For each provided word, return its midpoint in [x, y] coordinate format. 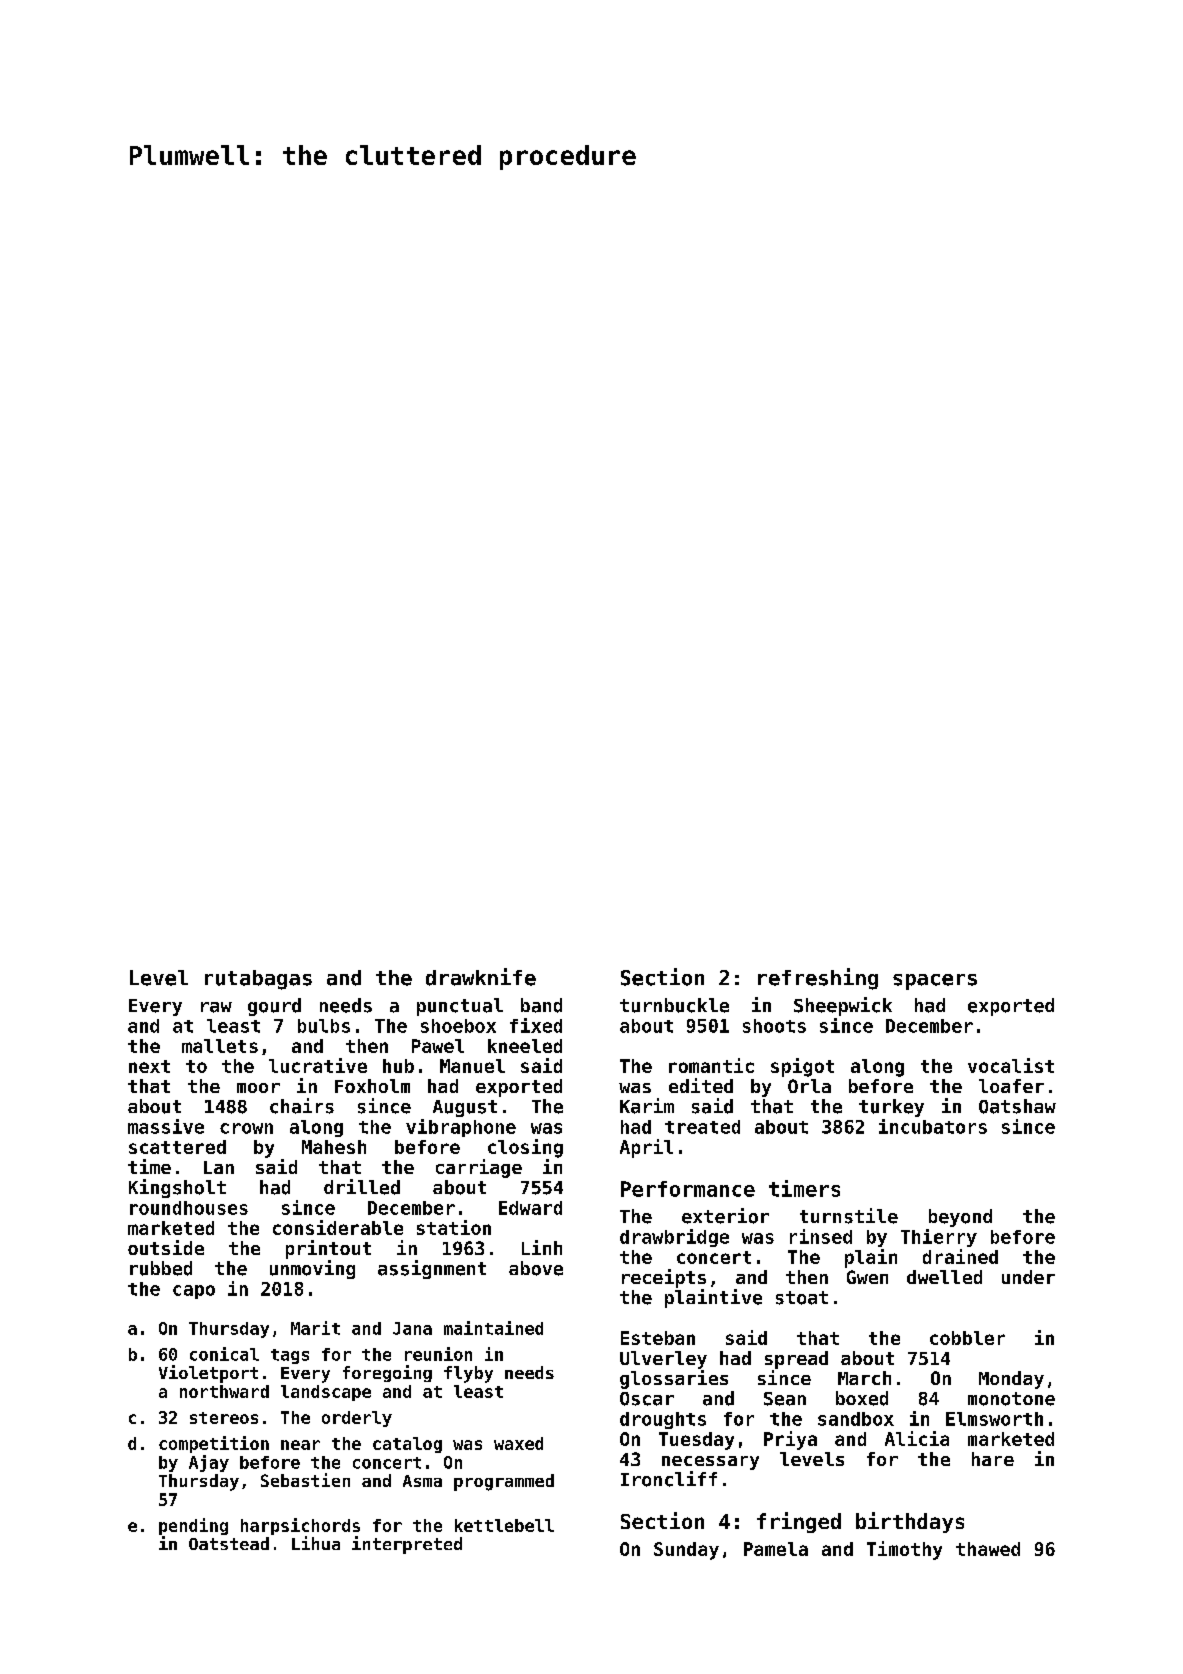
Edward [530, 1208]
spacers [935, 982]
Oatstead [229, 1543]
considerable [338, 1227]
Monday [1011, 1380]
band [541, 1005]
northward [224, 1391]
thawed [988, 1549]
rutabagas [258, 980]
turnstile [849, 1216]
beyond [960, 1218]
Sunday [686, 1551]
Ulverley [663, 1360]
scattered [177, 1147]
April [646, 1148]
